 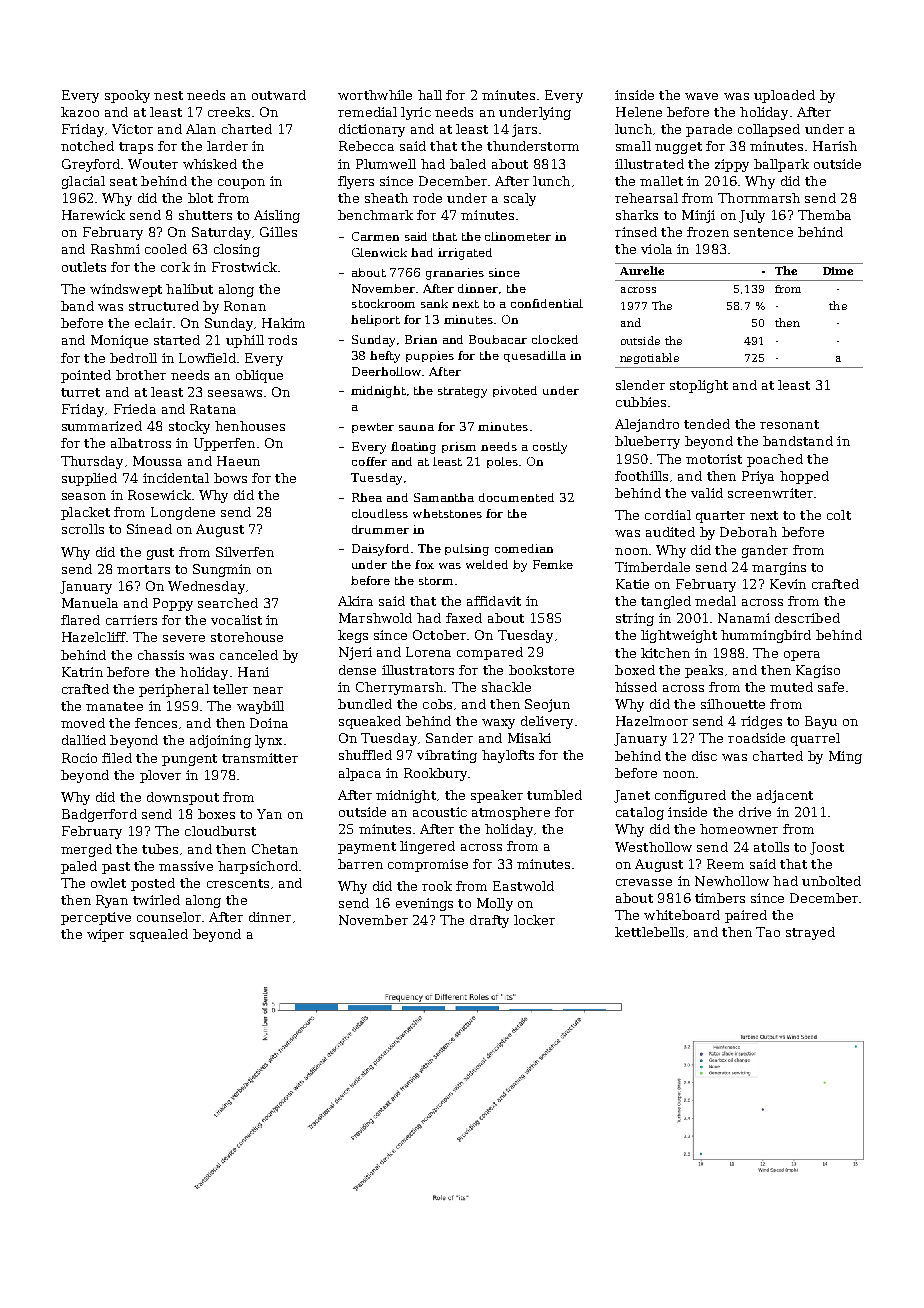 I want to click on acoustic, so click(x=440, y=812).
